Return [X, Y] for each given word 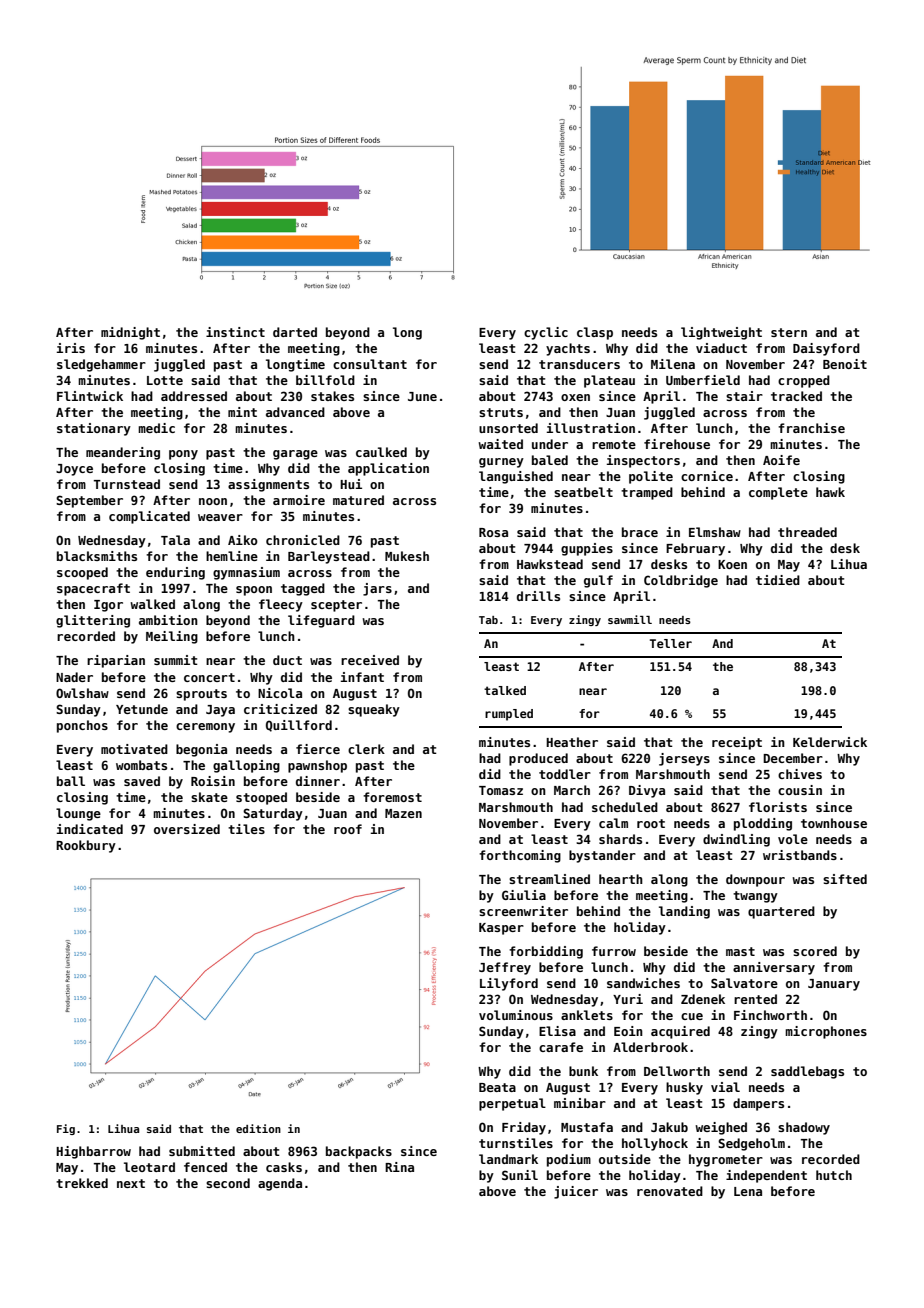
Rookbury [86, 846]
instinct [235, 332]
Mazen [403, 813]
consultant [370, 364]
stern [789, 332]
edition [258, 1128]
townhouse [834, 823]
